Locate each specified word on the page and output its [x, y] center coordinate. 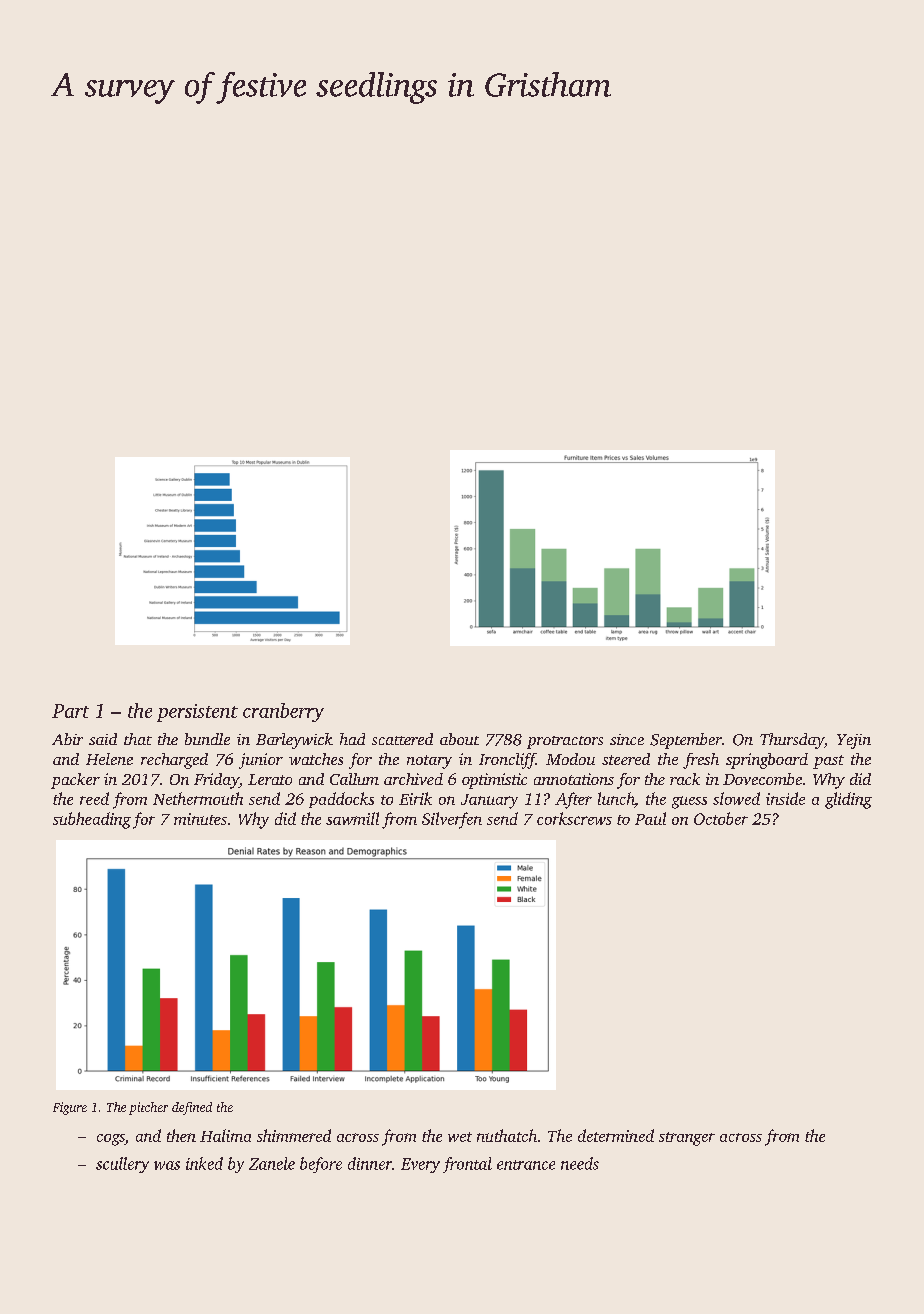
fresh [701, 761]
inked [204, 1163]
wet [460, 1137]
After [573, 800]
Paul [650, 818]
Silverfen [452, 820]
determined [616, 1135]
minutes [200, 819]
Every [420, 1165]
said [103, 739]
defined [192, 1108]
